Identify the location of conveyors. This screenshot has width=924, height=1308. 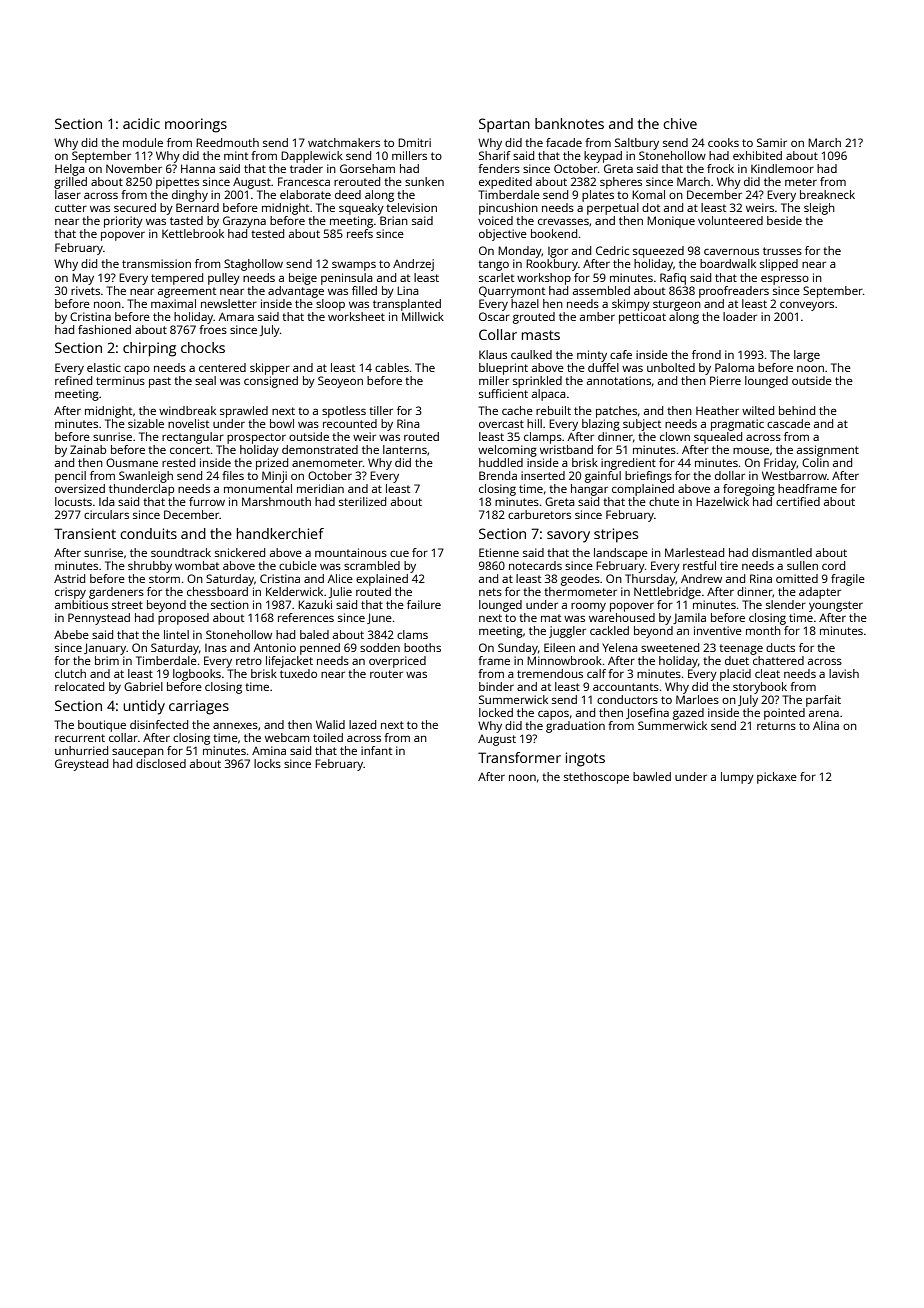
(807, 306).
